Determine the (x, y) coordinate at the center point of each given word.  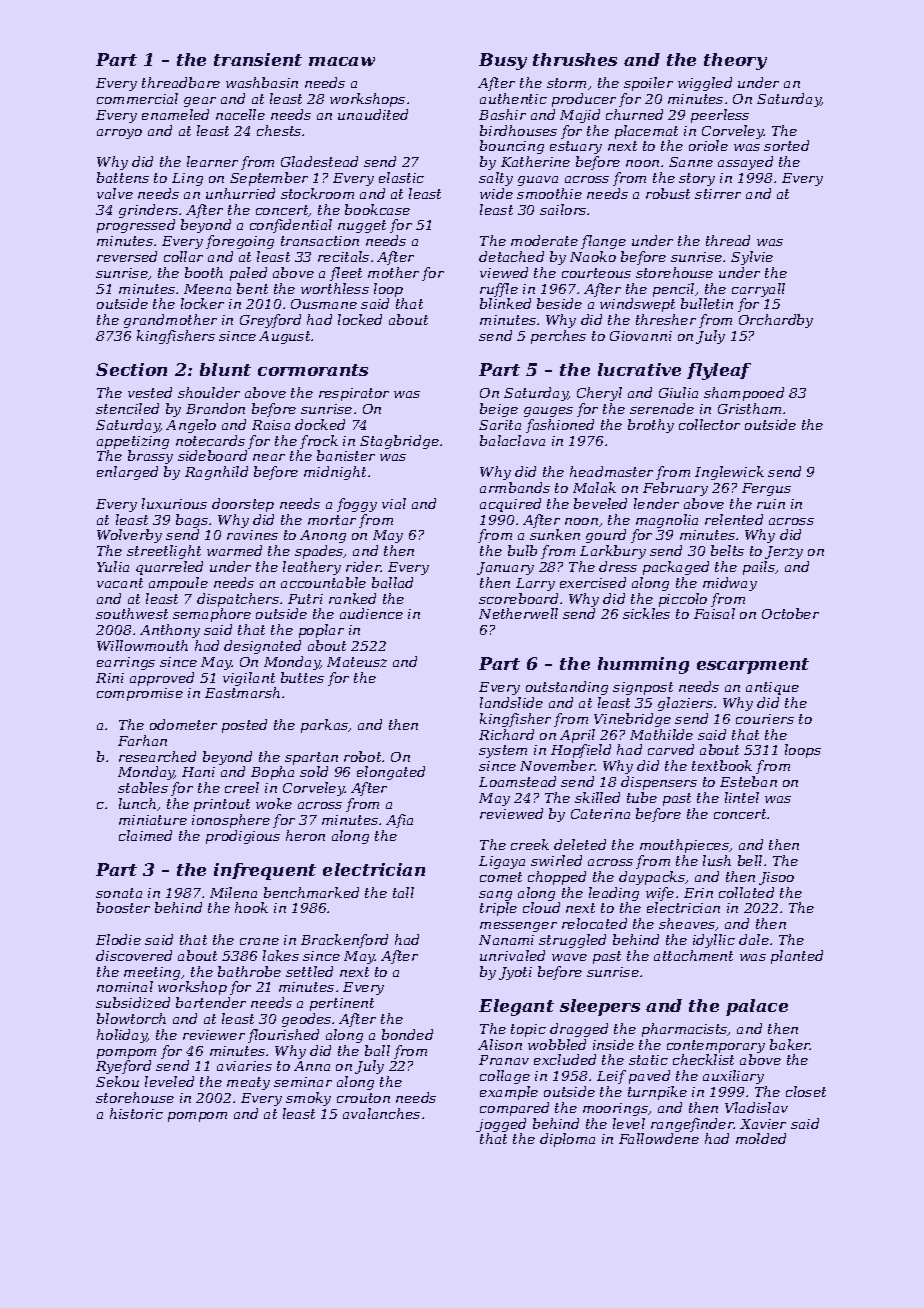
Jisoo (776, 878)
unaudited (373, 114)
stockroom (317, 193)
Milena (233, 892)
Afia (399, 821)
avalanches (381, 1113)
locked (360, 319)
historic (136, 1113)
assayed (745, 163)
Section (131, 369)
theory (735, 61)
